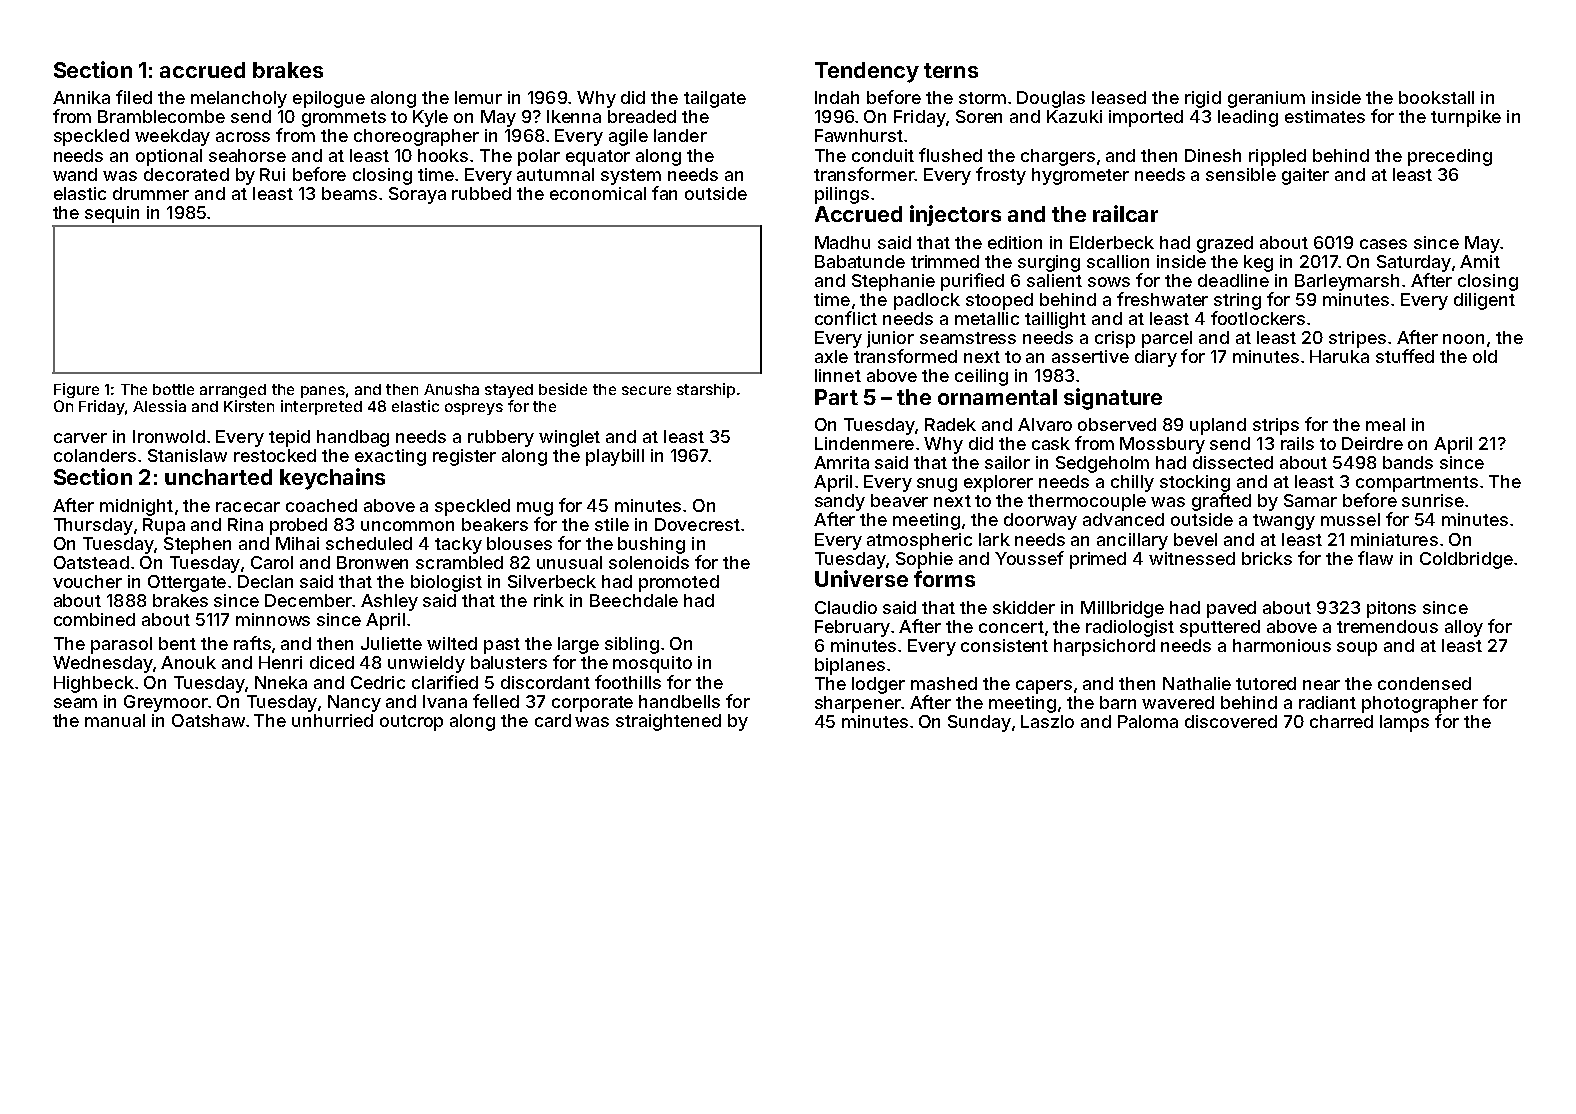  Describe the element at coordinates (842, 242) in the image. I see `Madhu` at that location.
